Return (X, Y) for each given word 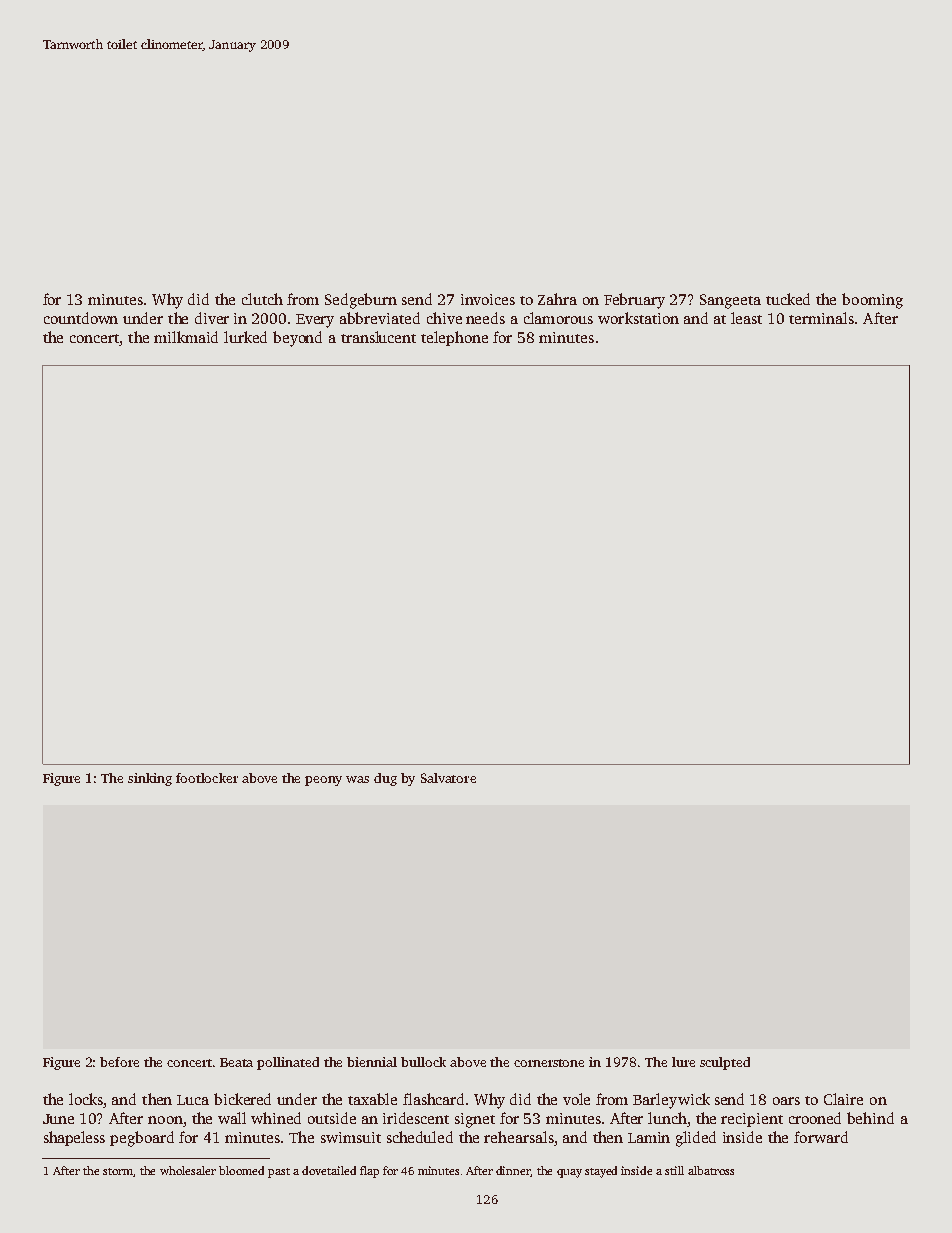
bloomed (241, 1170)
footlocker (207, 778)
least (746, 318)
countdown (81, 318)
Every (315, 321)
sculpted (725, 1063)
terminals (821, 318)
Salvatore (448, 778)
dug (385, 779)
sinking (150, 779)
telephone (454, 338)
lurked (245, 337)
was (357, 779)
